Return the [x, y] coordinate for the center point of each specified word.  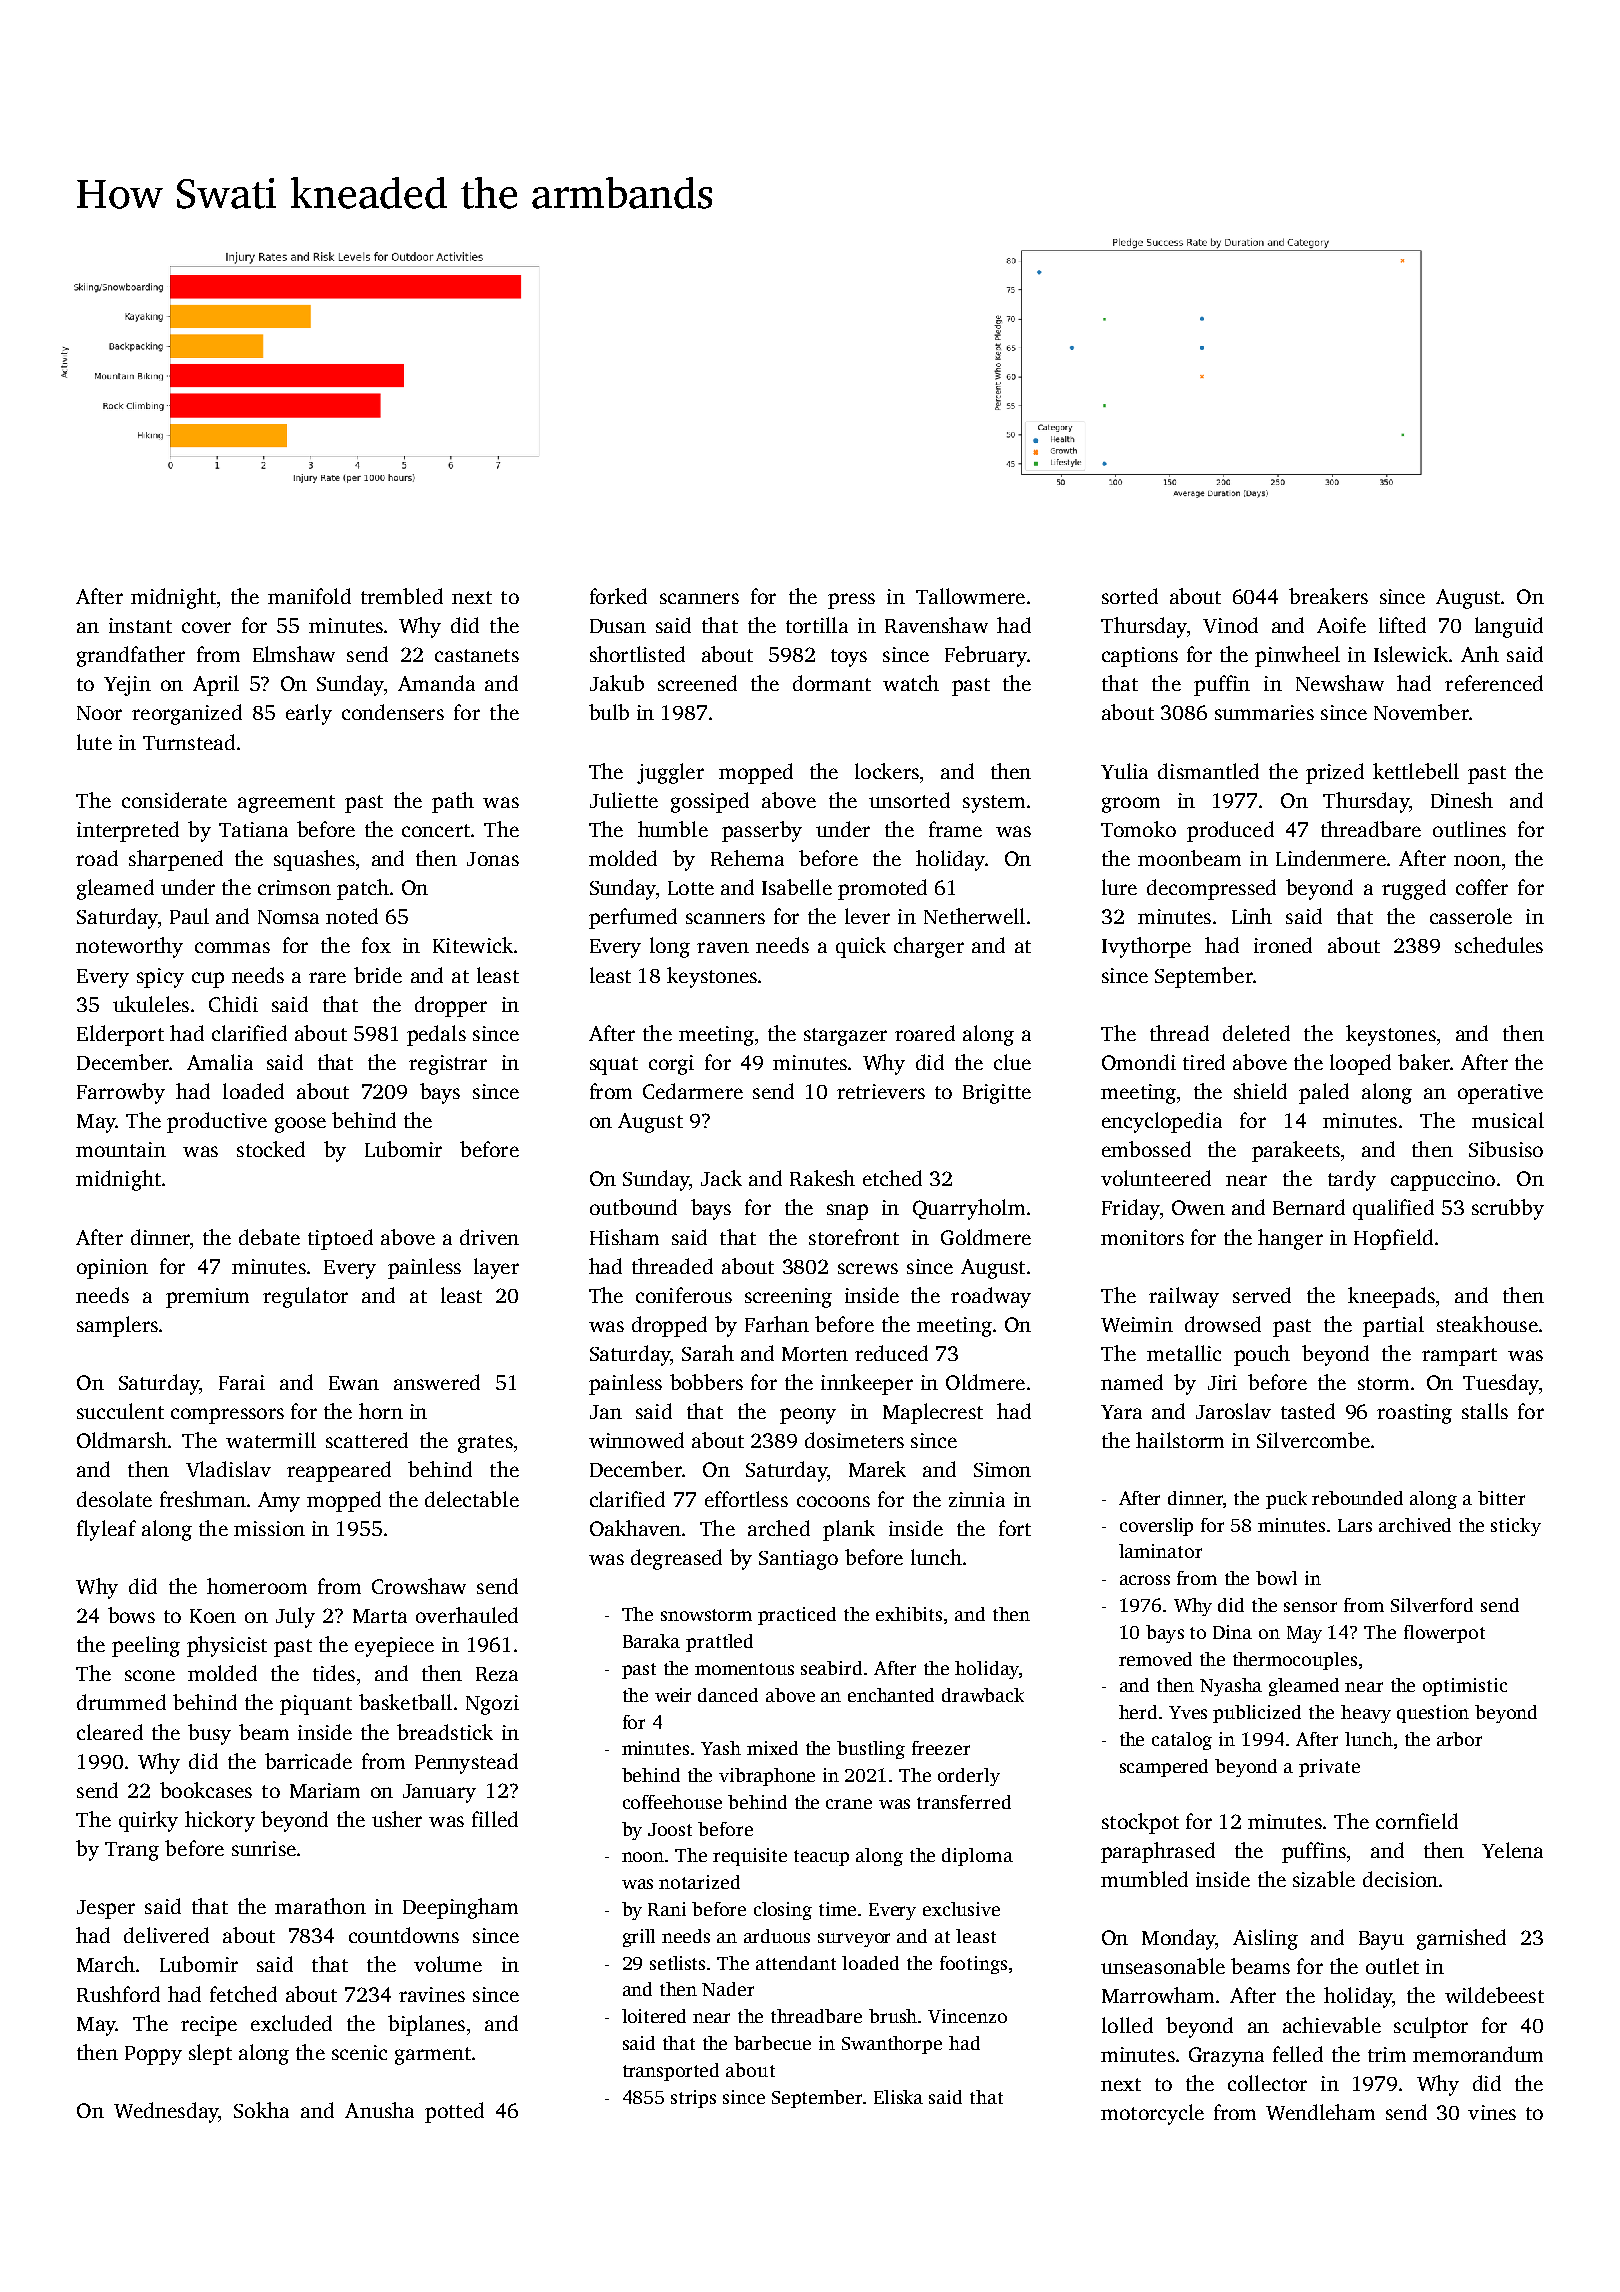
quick [861, 947]
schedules [1499, 945]
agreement [286, 804]
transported [671, 2072]
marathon [320, 1906]
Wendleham [1320, 2112]
